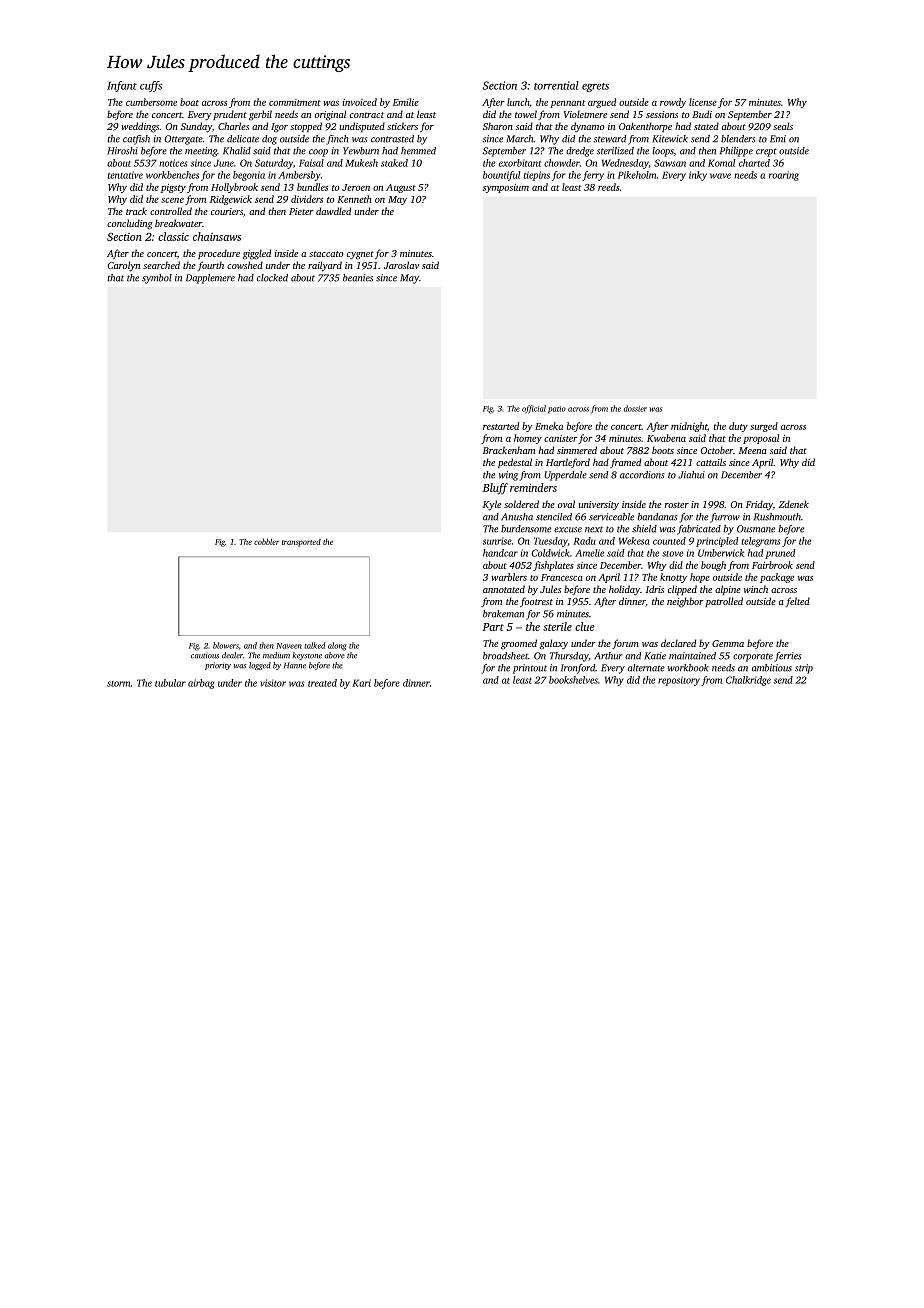 Image resolution: width=924 pixels, height=1308 pixels. What do you see at coordinates (556, 85) in the screenshot?
I see `torrential` at bounding box center [556, 85].
